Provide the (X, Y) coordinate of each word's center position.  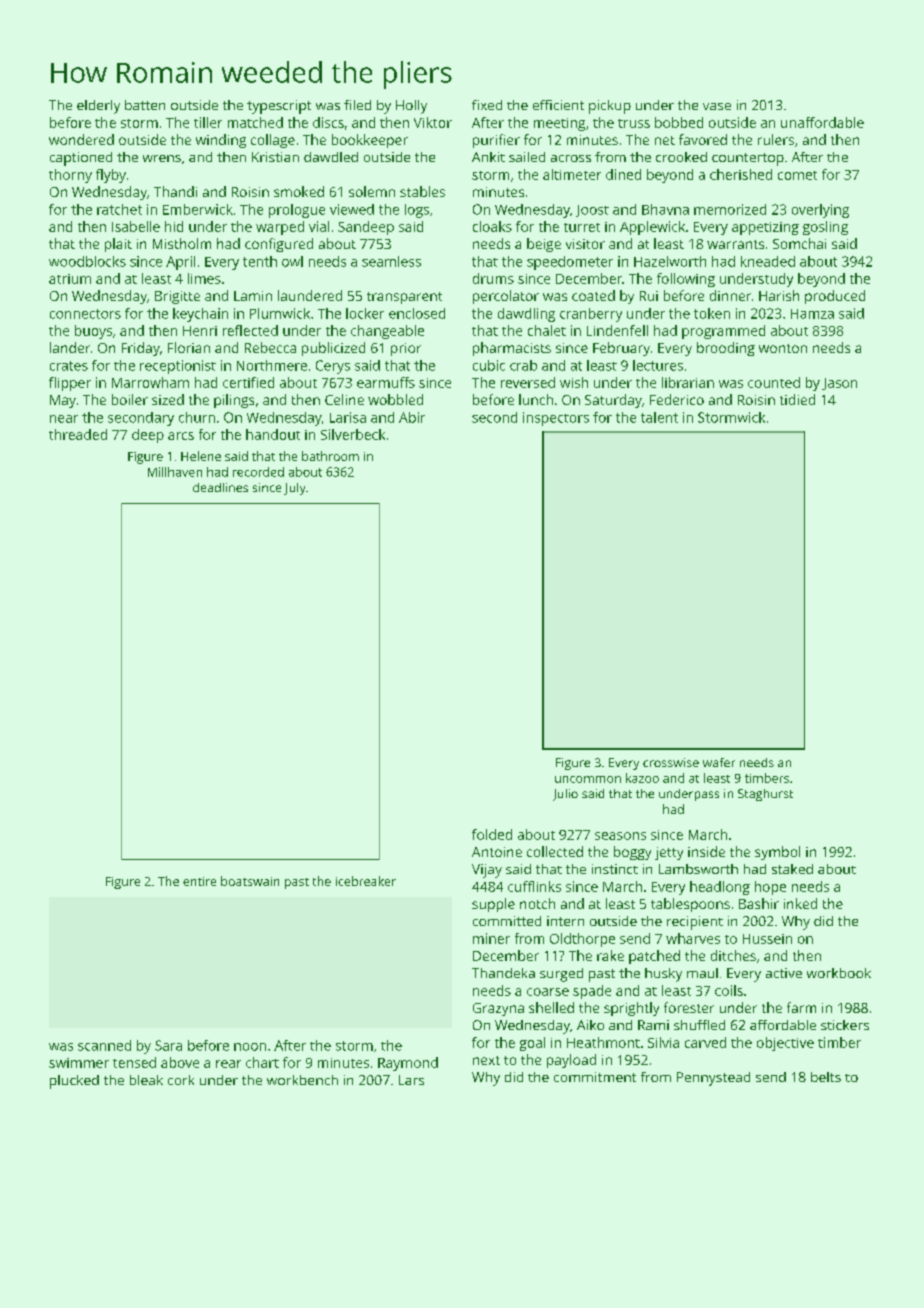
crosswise (671, 762)
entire (199, 881)
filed (357, 105)
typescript (279, 107)
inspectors (556, 419)
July (294, 489)
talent (659, 417)
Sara (168, 1045)
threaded (78, 434)
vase (717, 106)
